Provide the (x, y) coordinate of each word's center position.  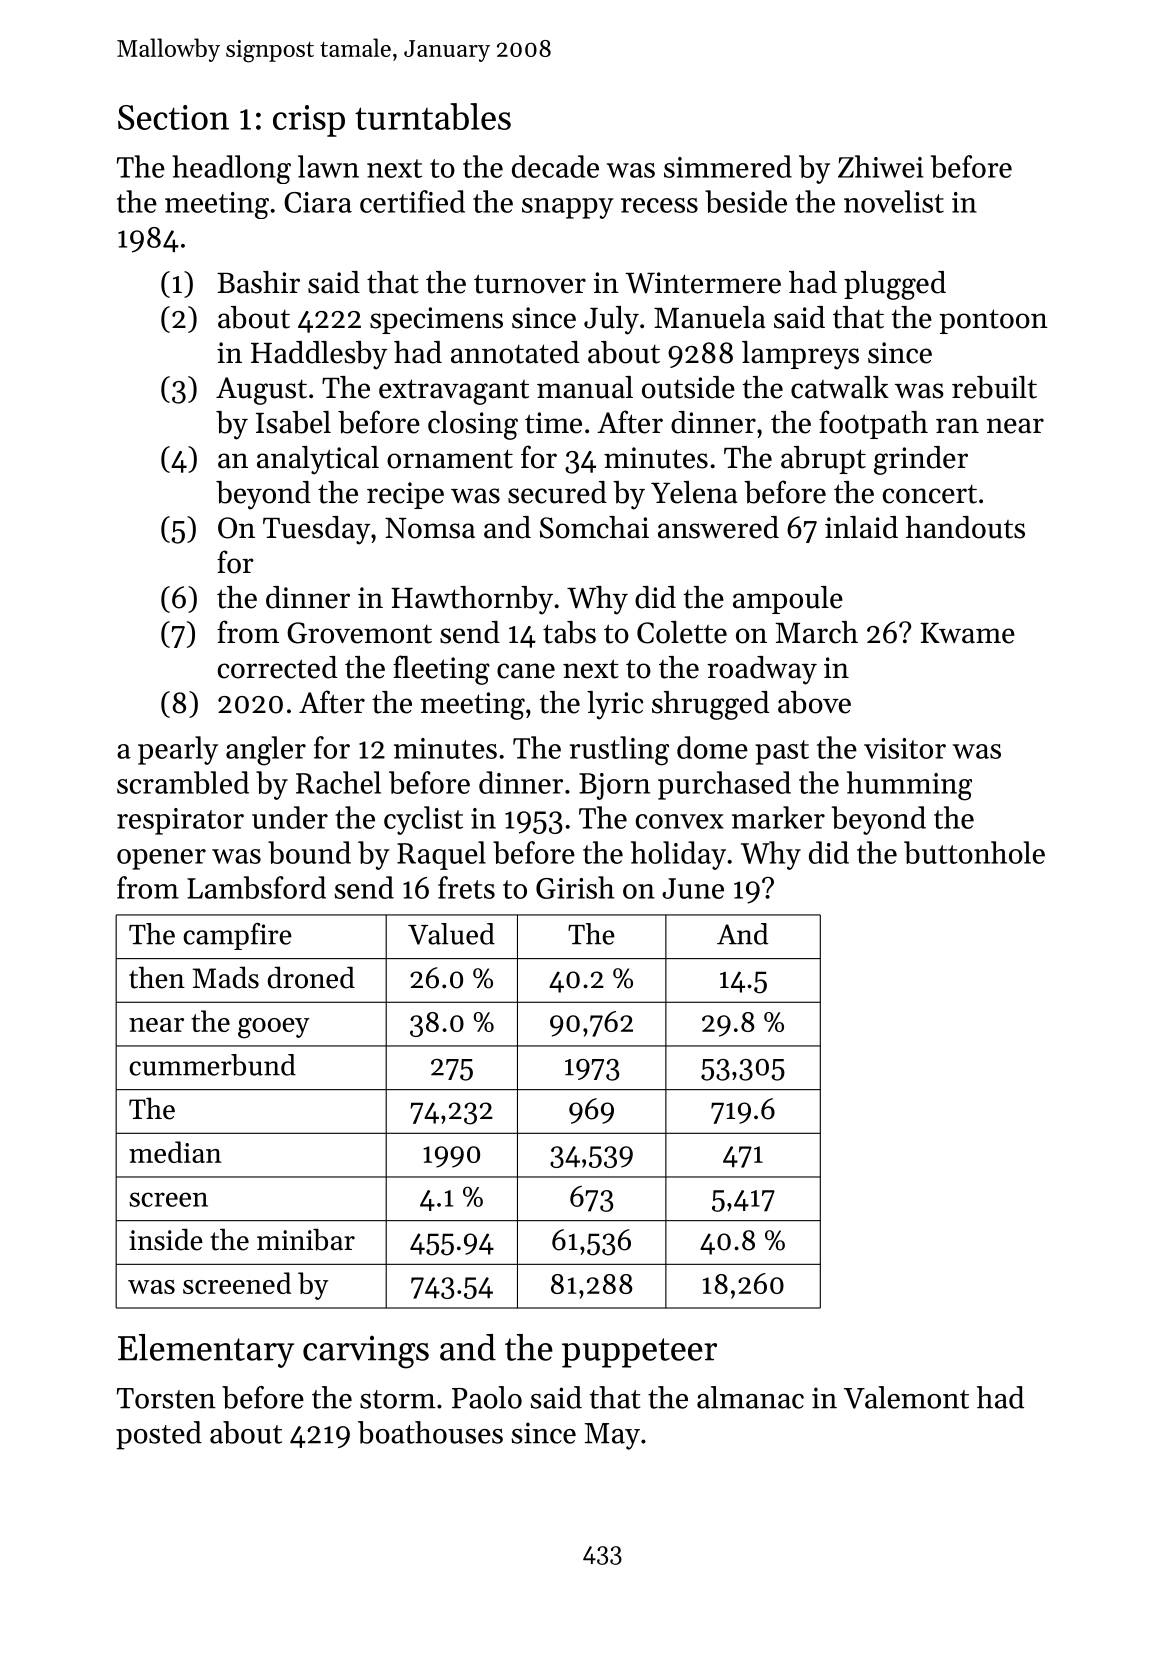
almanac (750, 1397)
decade (555, 166)
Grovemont (359, 633)
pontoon (993, 321)
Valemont (906, 1397)
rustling (619, 751)
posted (159, 1435)
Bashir (258, 282)
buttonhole (974, 852)
